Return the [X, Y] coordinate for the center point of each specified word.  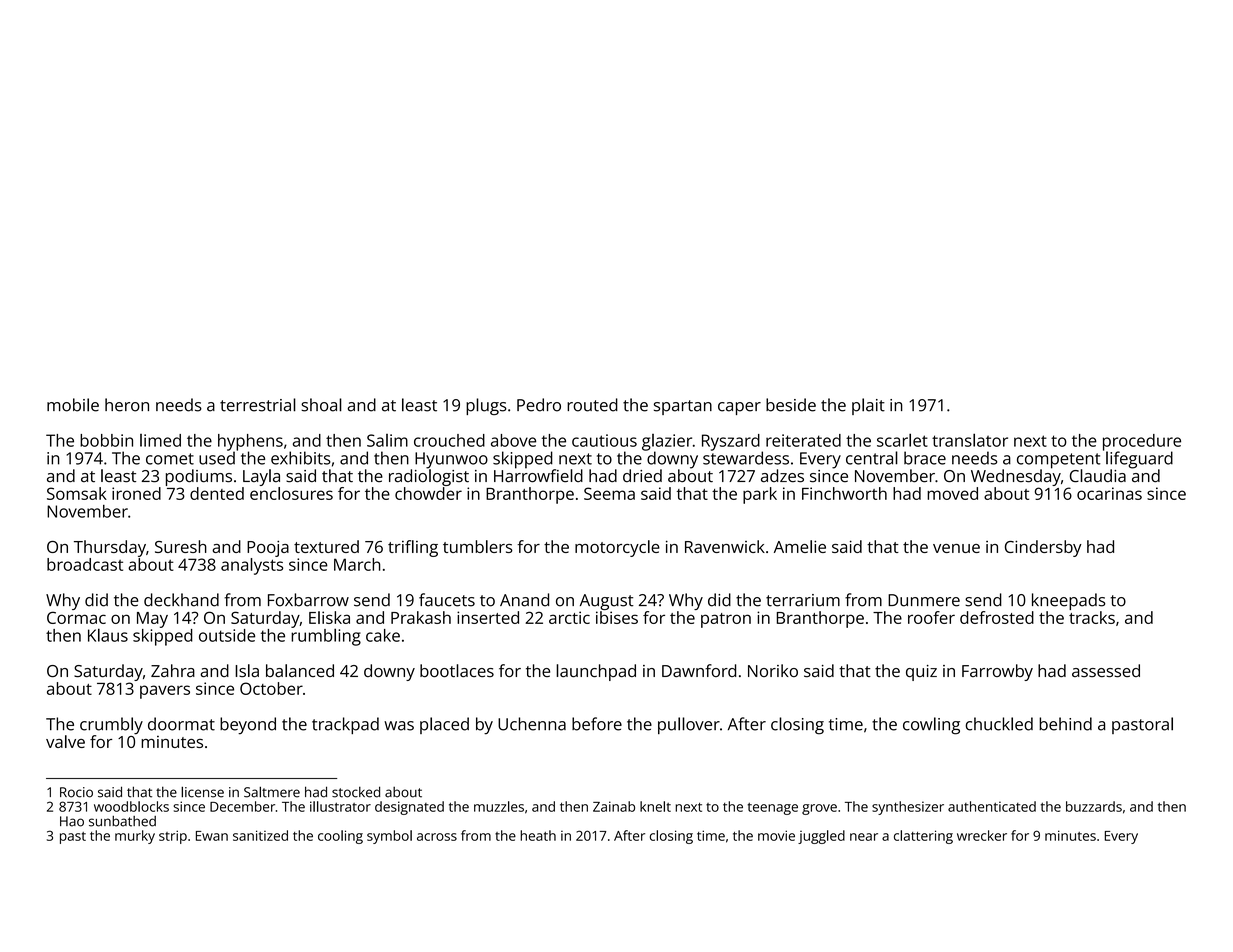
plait [868, 406]
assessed [1106, 670]
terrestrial [258, 405]
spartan [683, 407]
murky [135, 837]
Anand [524, 600]
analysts [252, 566]
